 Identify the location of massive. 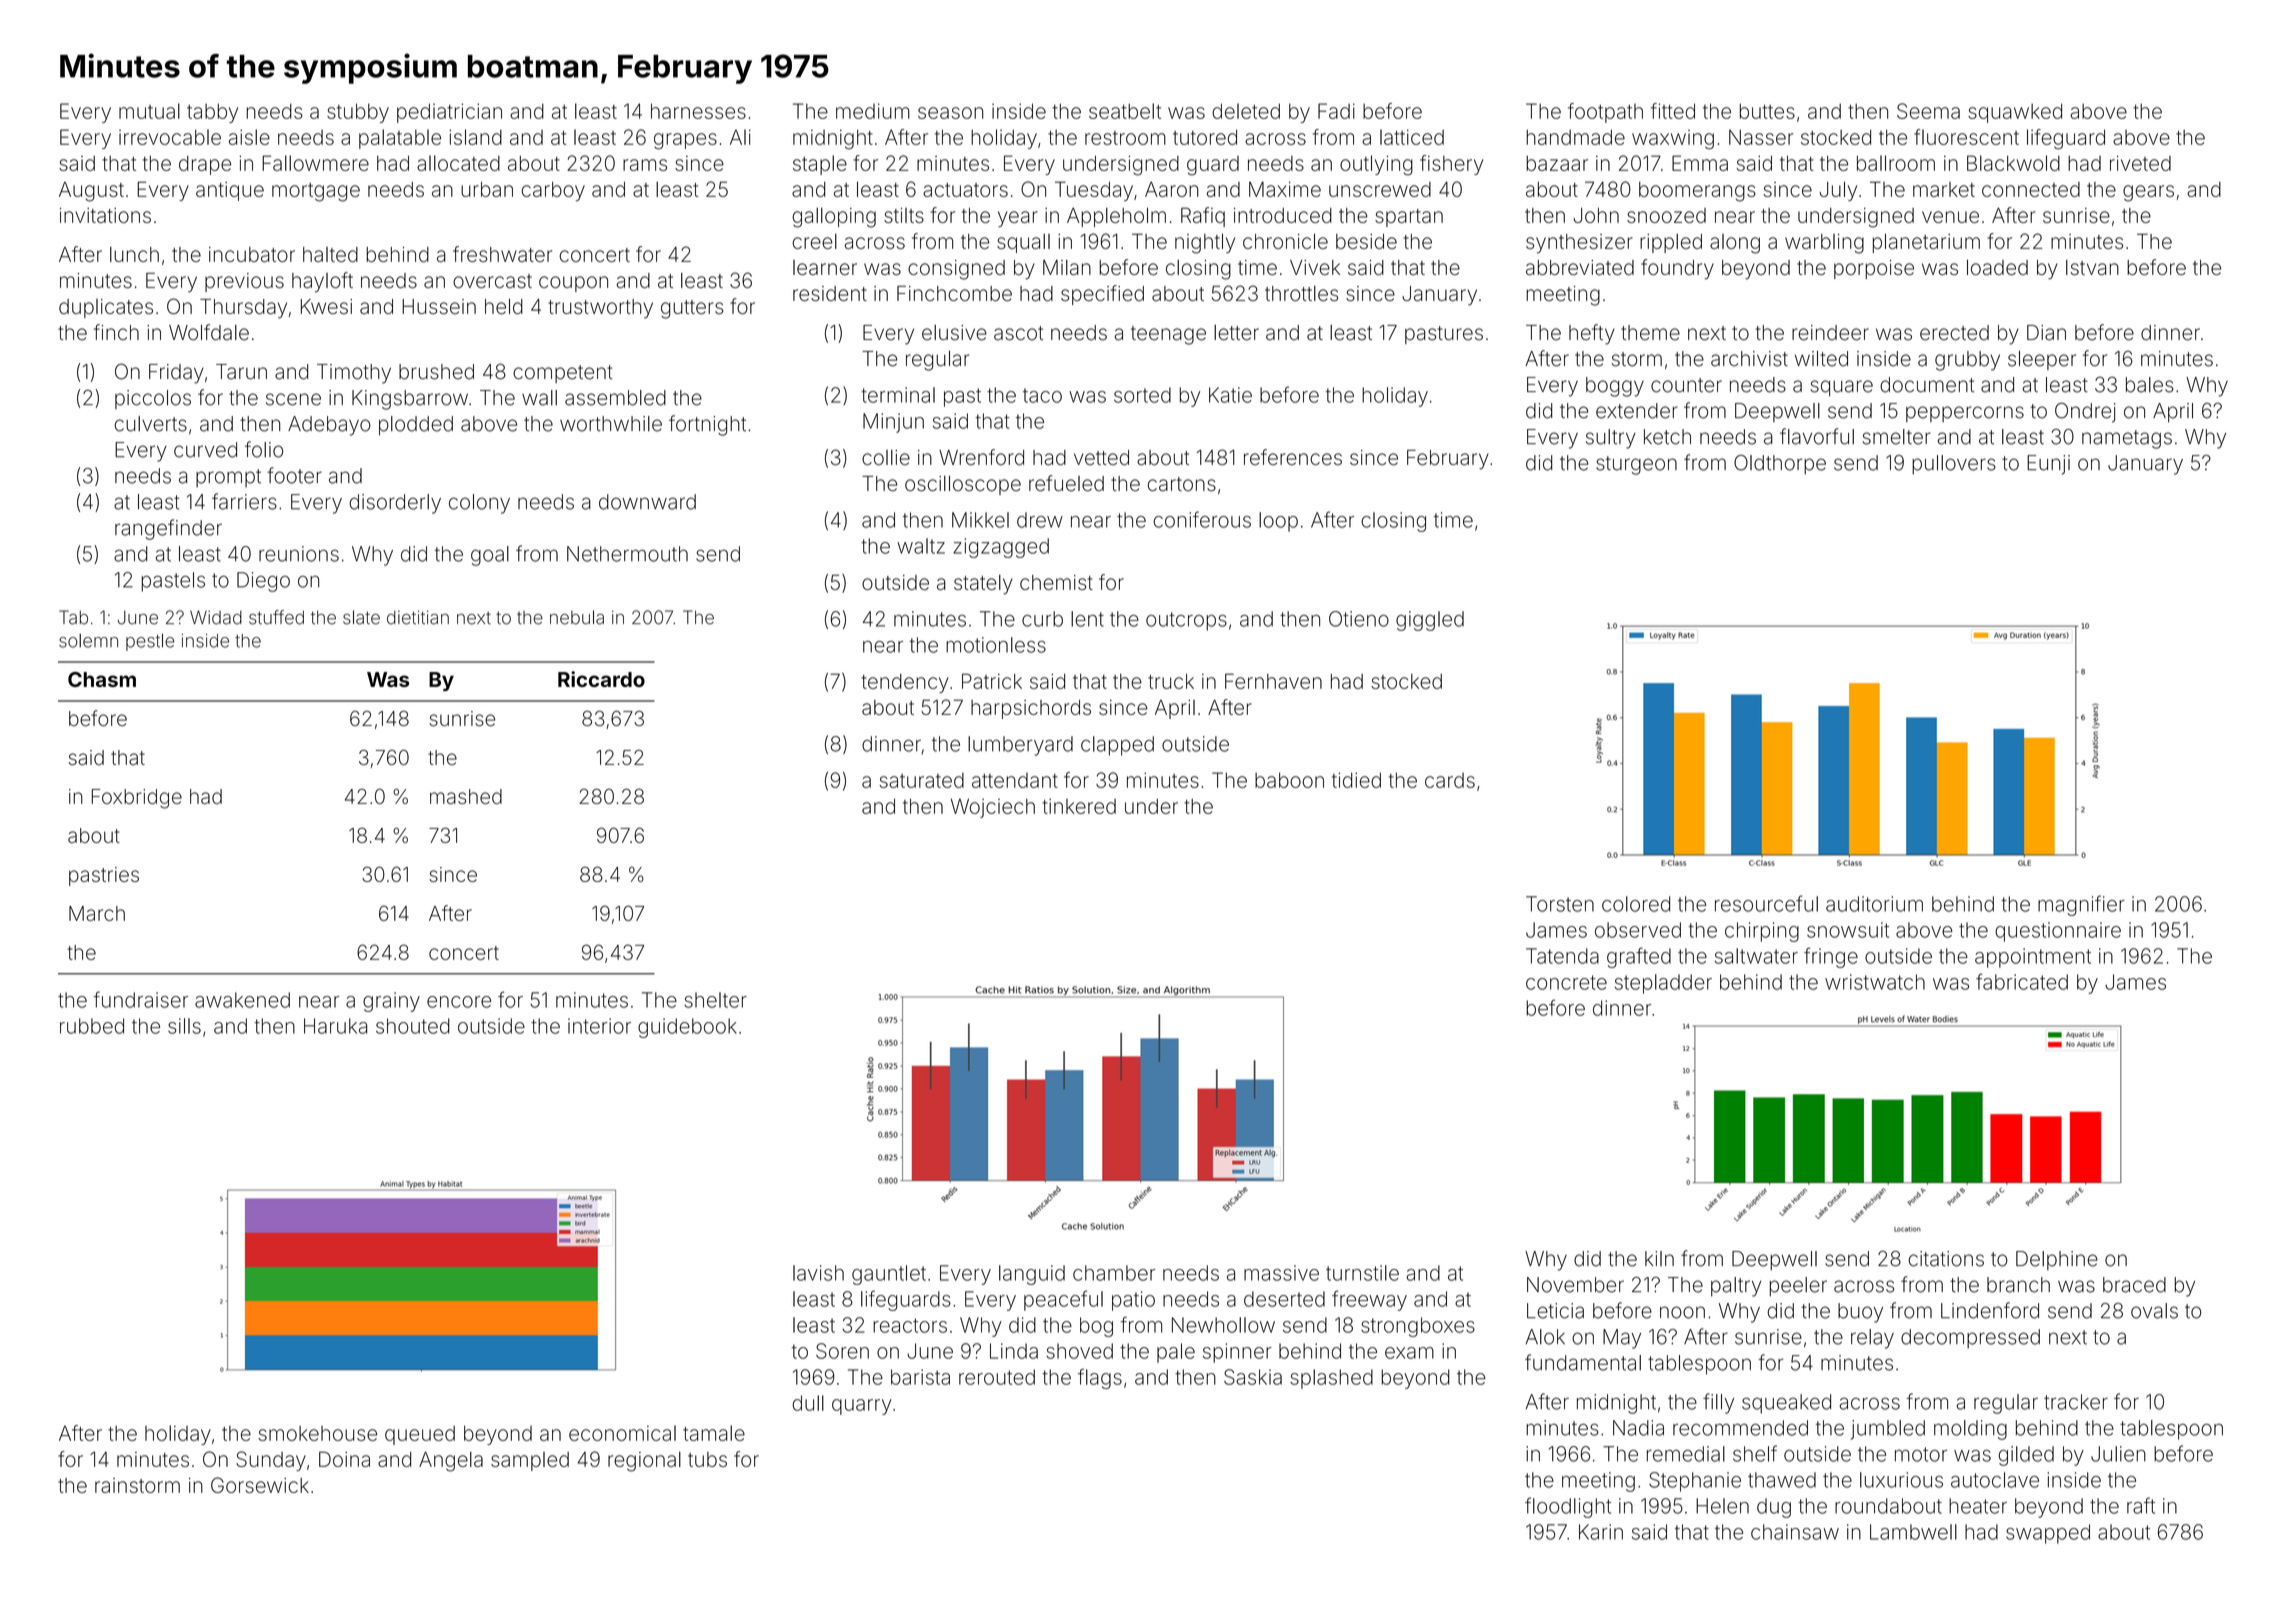
(1281, 1273).
